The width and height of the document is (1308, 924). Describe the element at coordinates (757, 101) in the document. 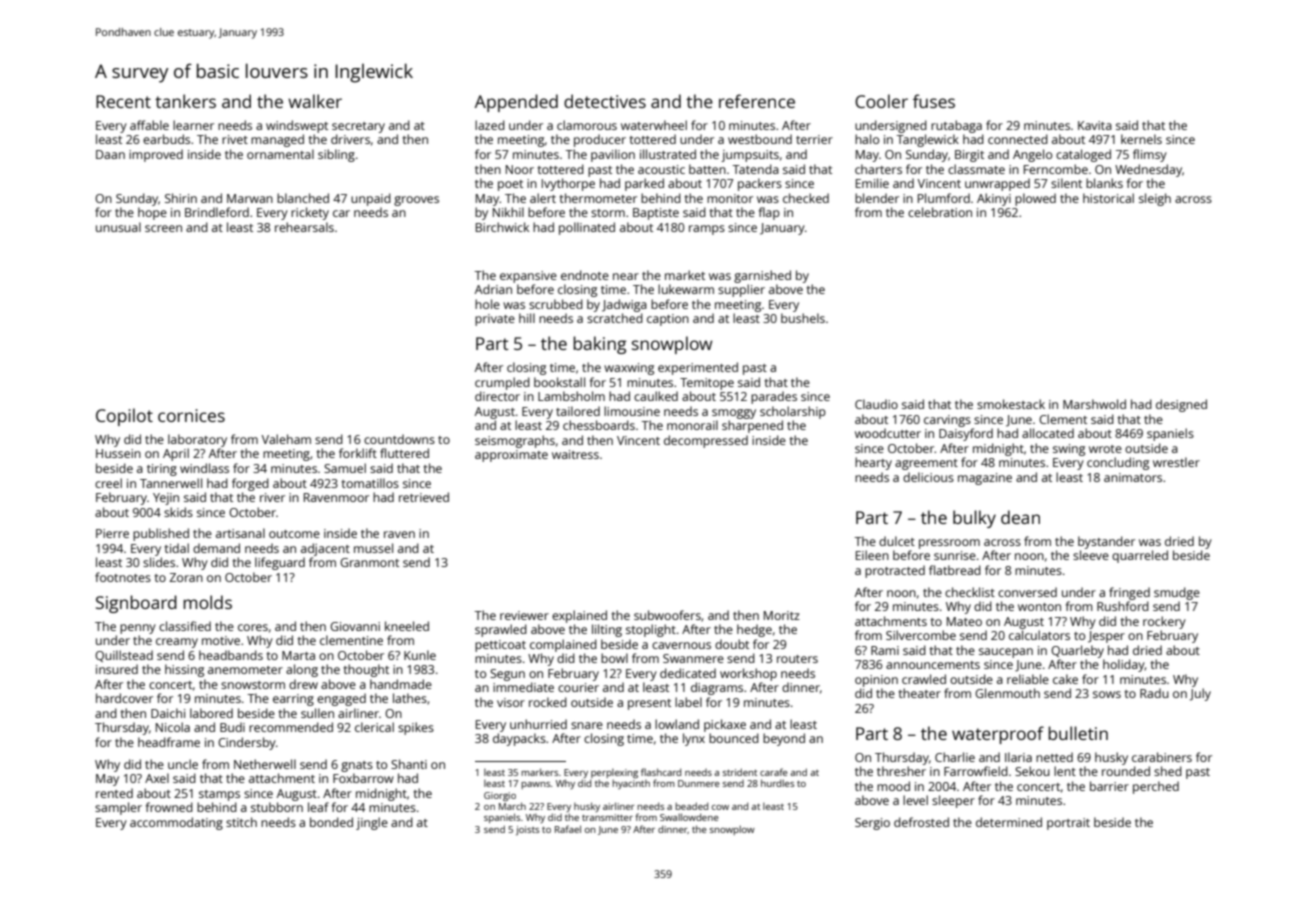

I see `reference` at that location.
